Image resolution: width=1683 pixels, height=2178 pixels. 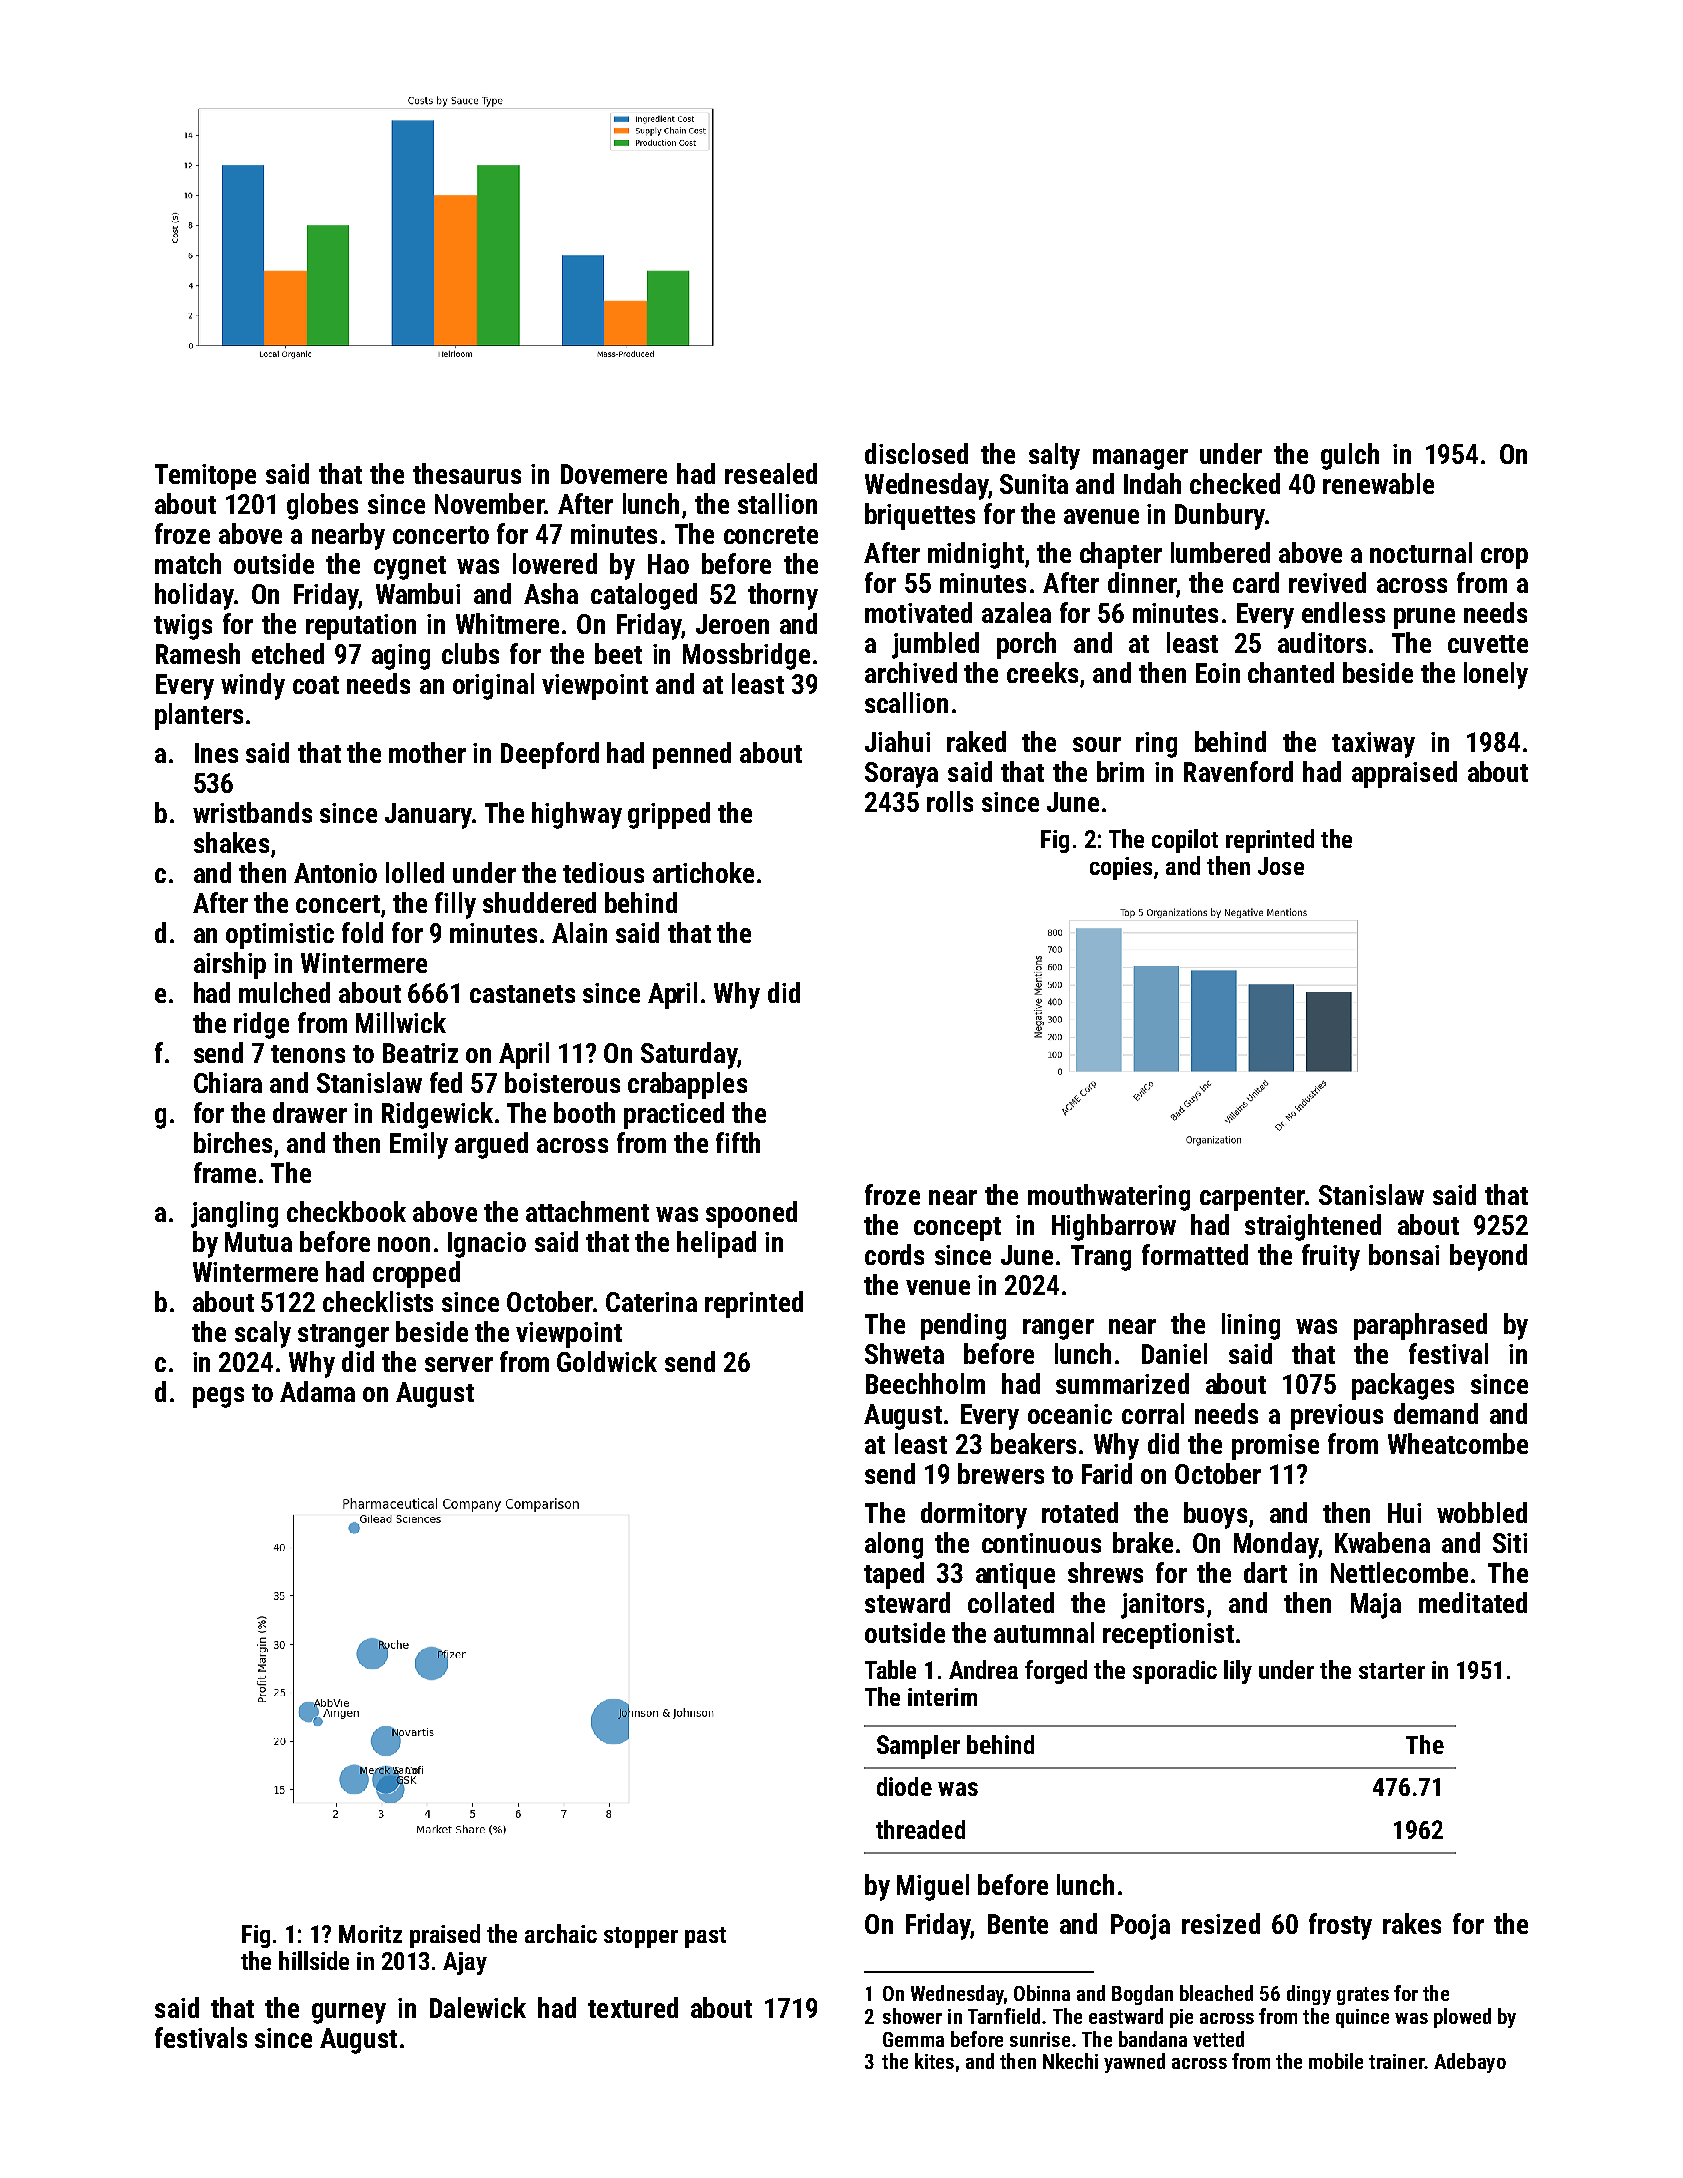 What do you see at coordinates (783, 596) in the page?
I see `thorny` at bounding box center [783, 596].
